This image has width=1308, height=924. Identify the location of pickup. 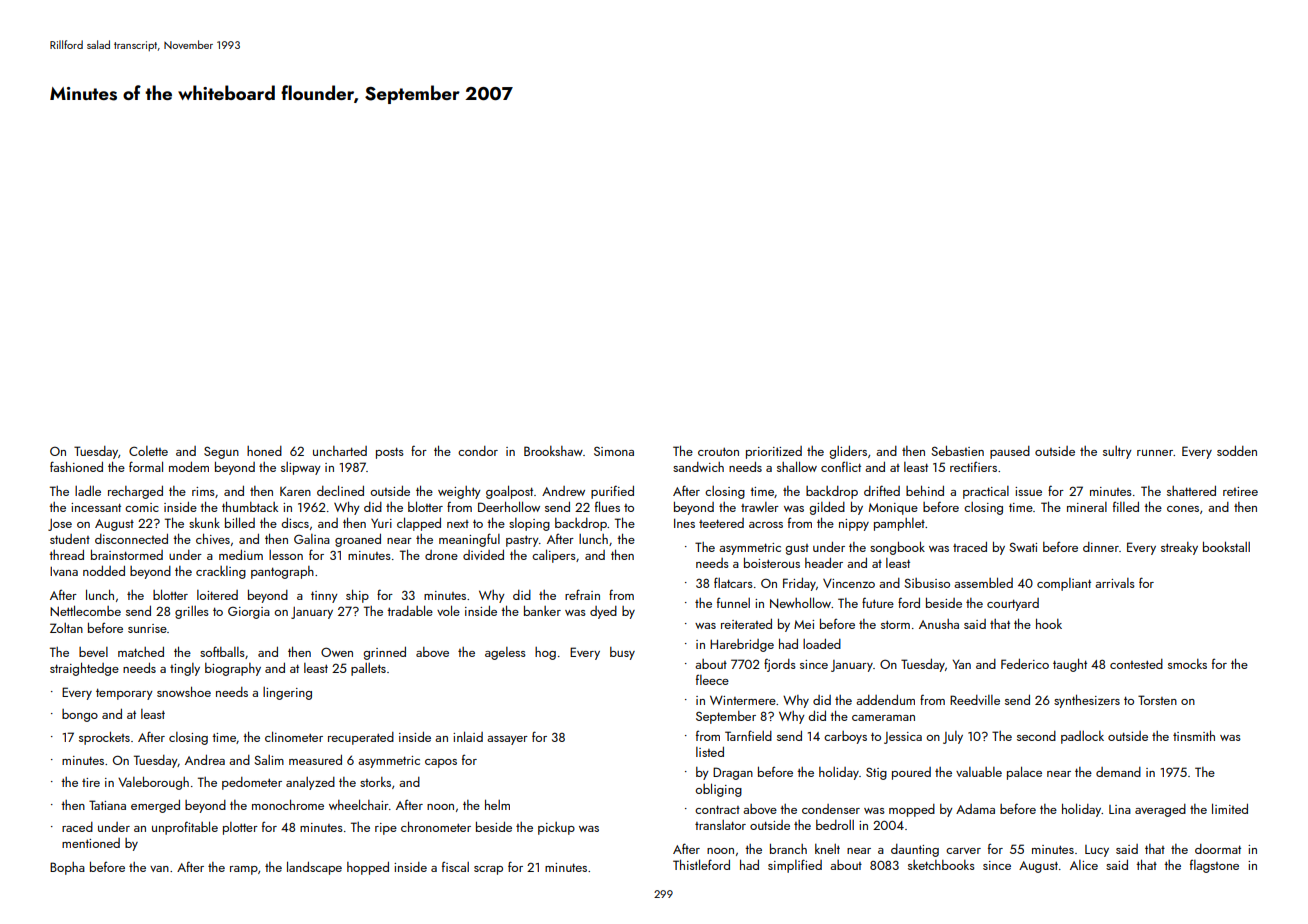
(556, 828).
